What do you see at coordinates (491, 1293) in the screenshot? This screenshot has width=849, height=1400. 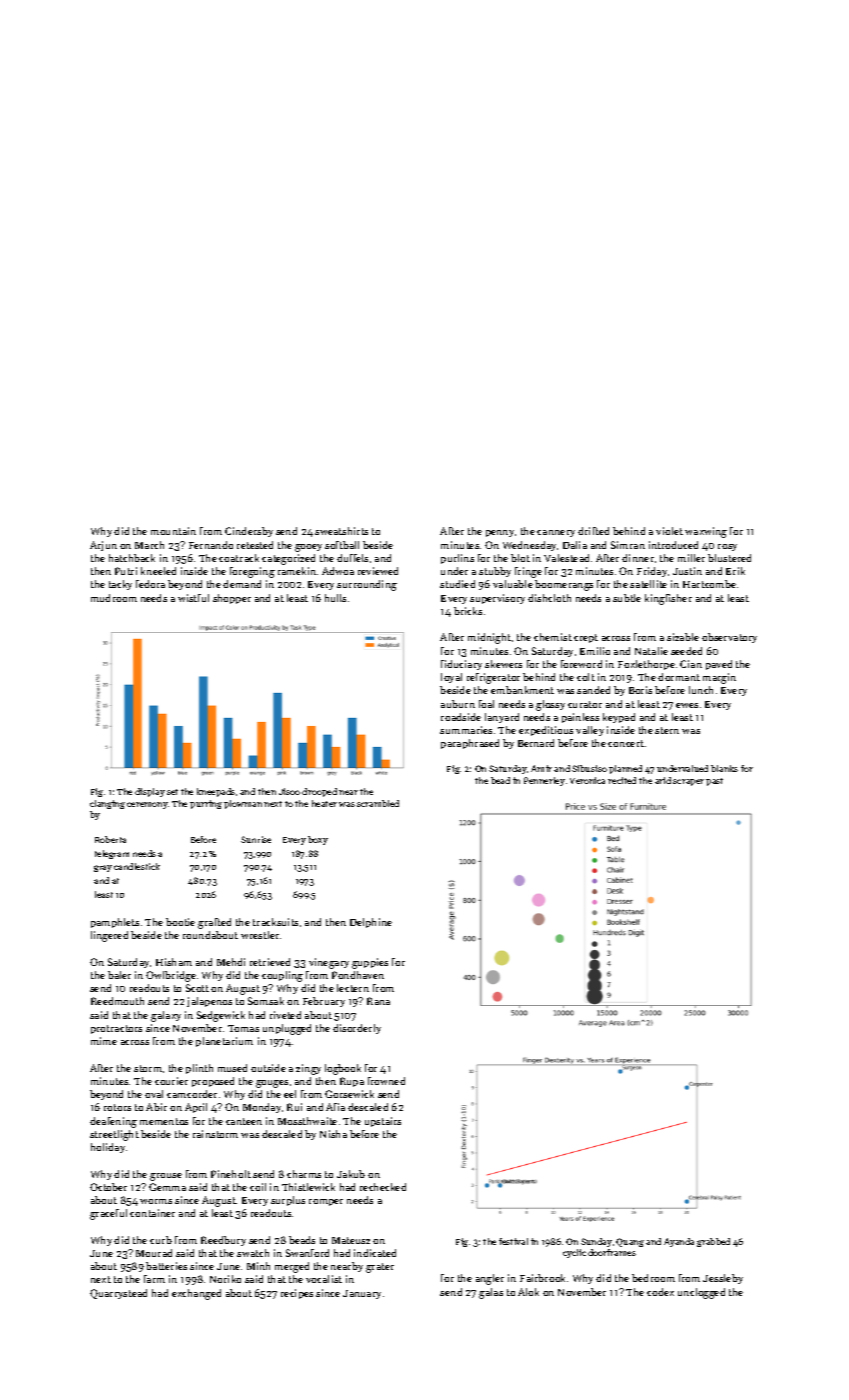 I see `galas` at bounding box center [491, 1293].
